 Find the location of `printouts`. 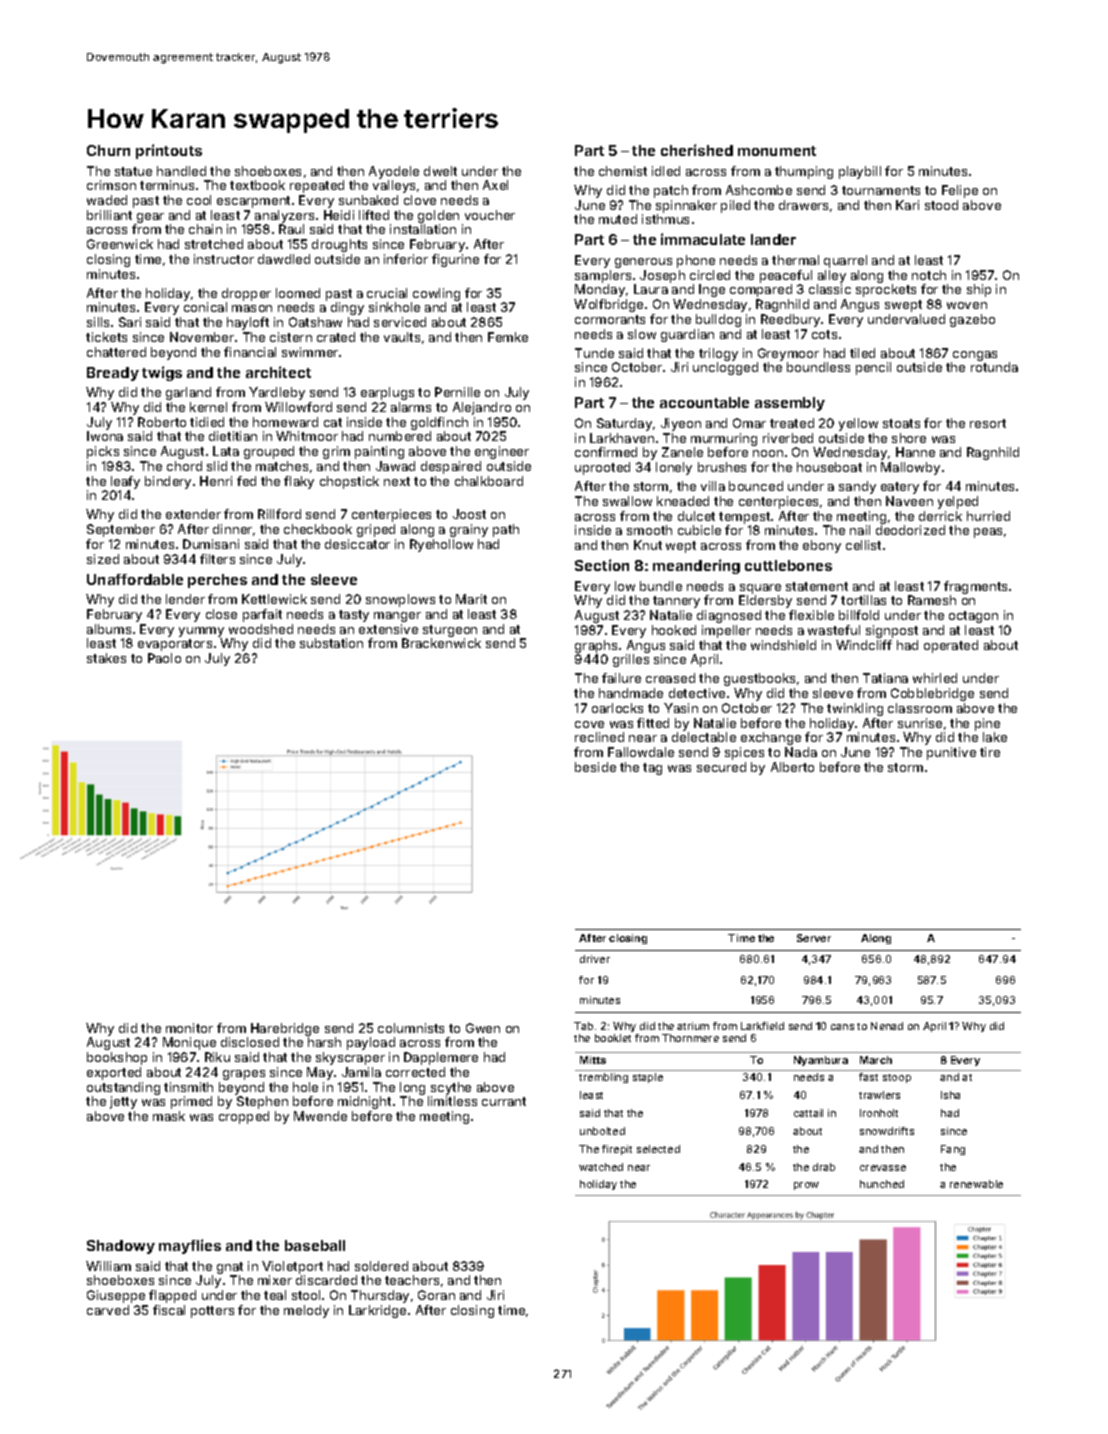

printouts is located at coordinates (169, 151).
